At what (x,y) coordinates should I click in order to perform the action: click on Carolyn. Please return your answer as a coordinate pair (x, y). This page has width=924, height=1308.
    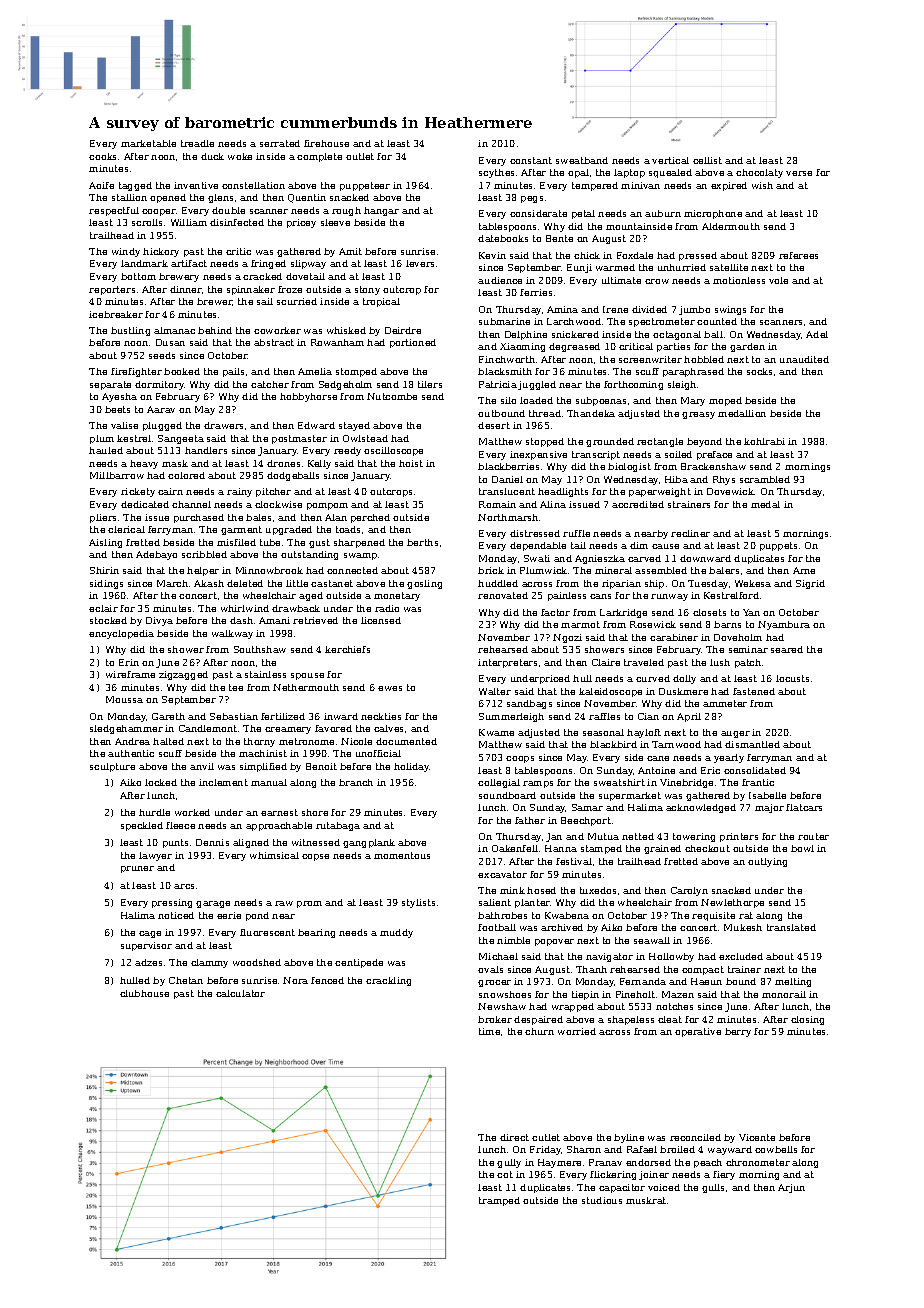
    Looking at the image, I should click on (689, 891).
